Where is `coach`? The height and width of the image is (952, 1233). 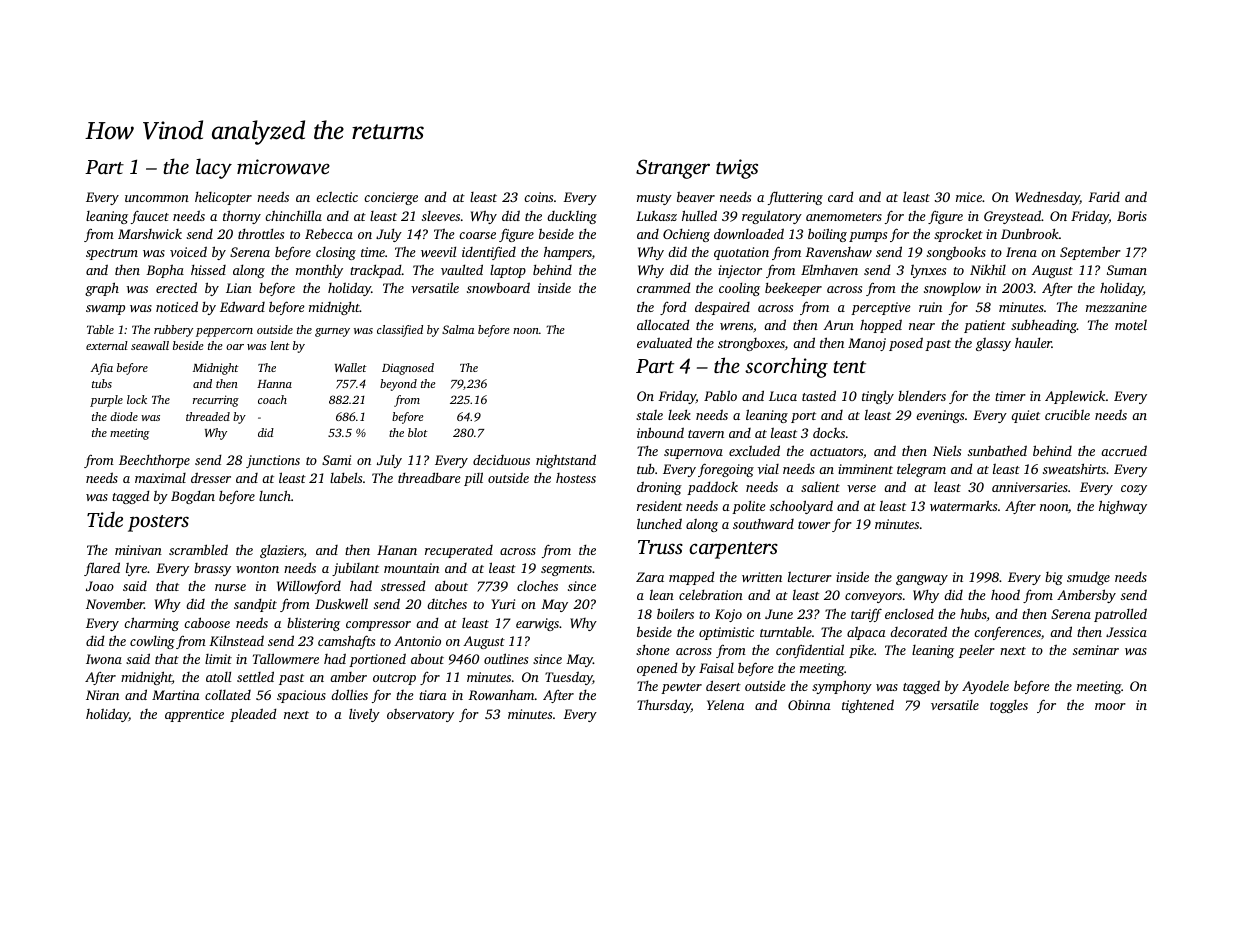
coach is located at coordinates (272, 399).
